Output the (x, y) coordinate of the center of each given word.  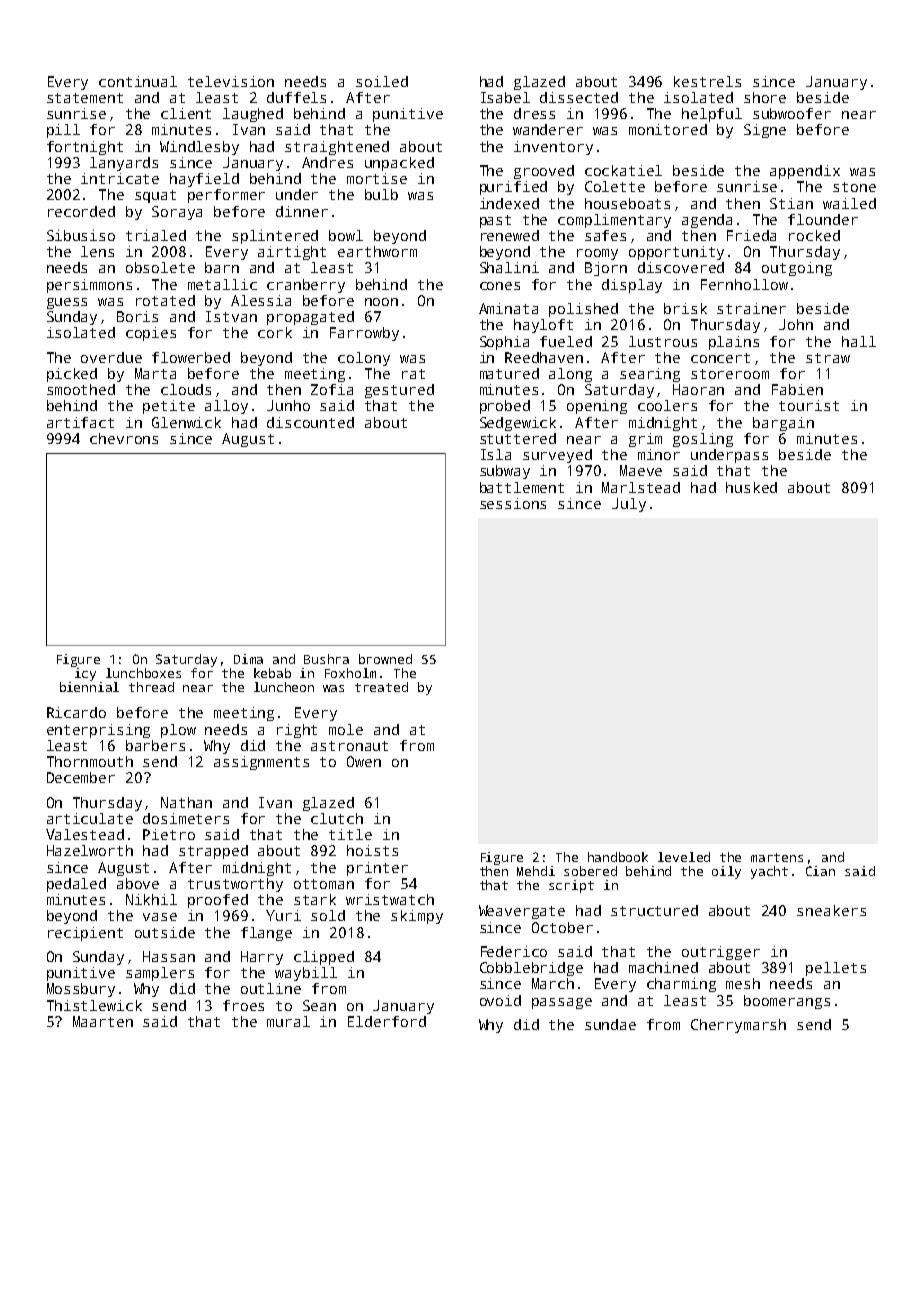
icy (85, 674)
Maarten (103, 1021)
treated (381, 687)
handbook (618, 857)
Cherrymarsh (738, 1026)
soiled (382, 81)
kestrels (707, 81)
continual (138, 81)
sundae (610, 1024)
